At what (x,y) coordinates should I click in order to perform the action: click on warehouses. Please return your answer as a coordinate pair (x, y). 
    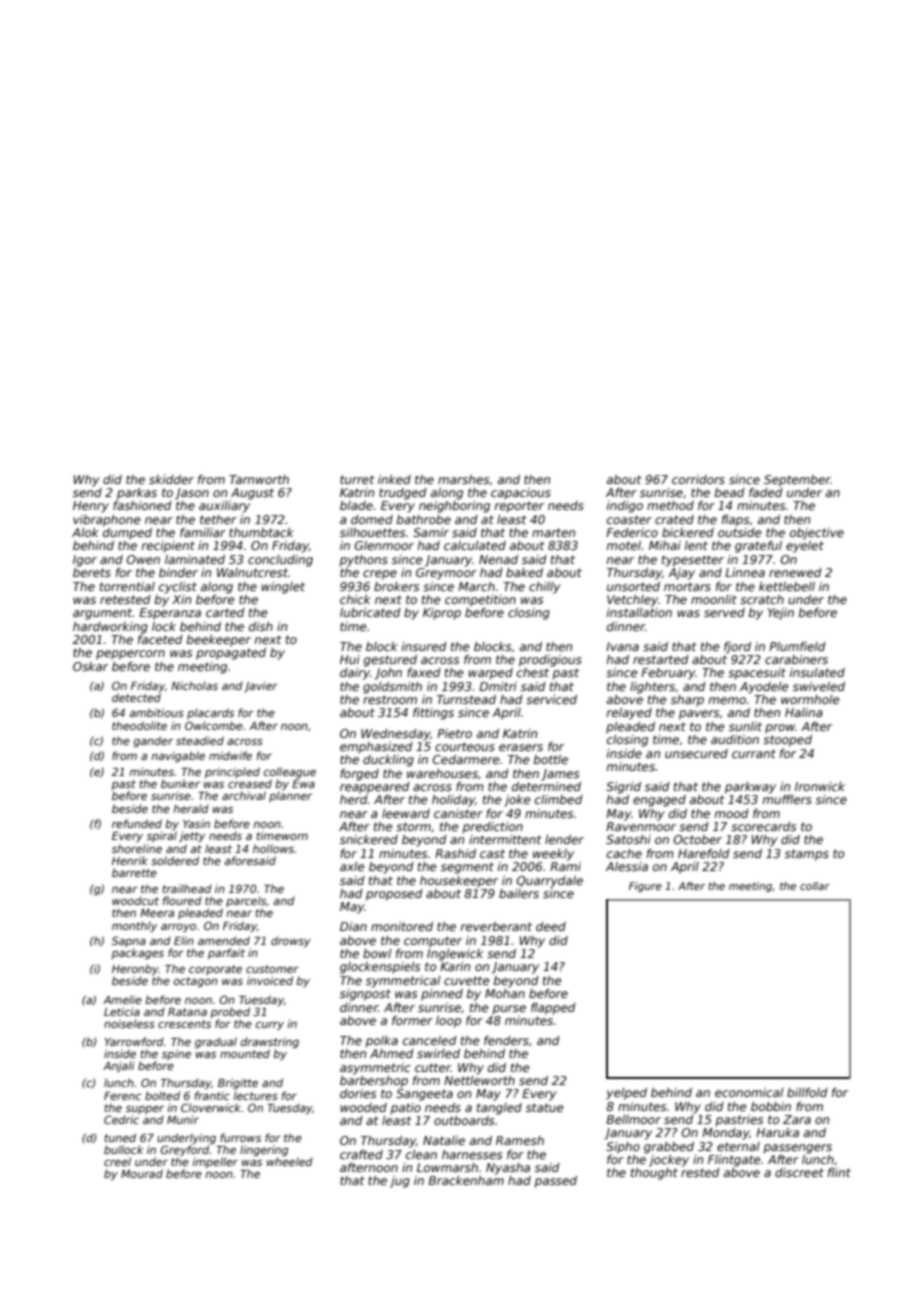
    Looking at the image, I should click on (442, 773).
